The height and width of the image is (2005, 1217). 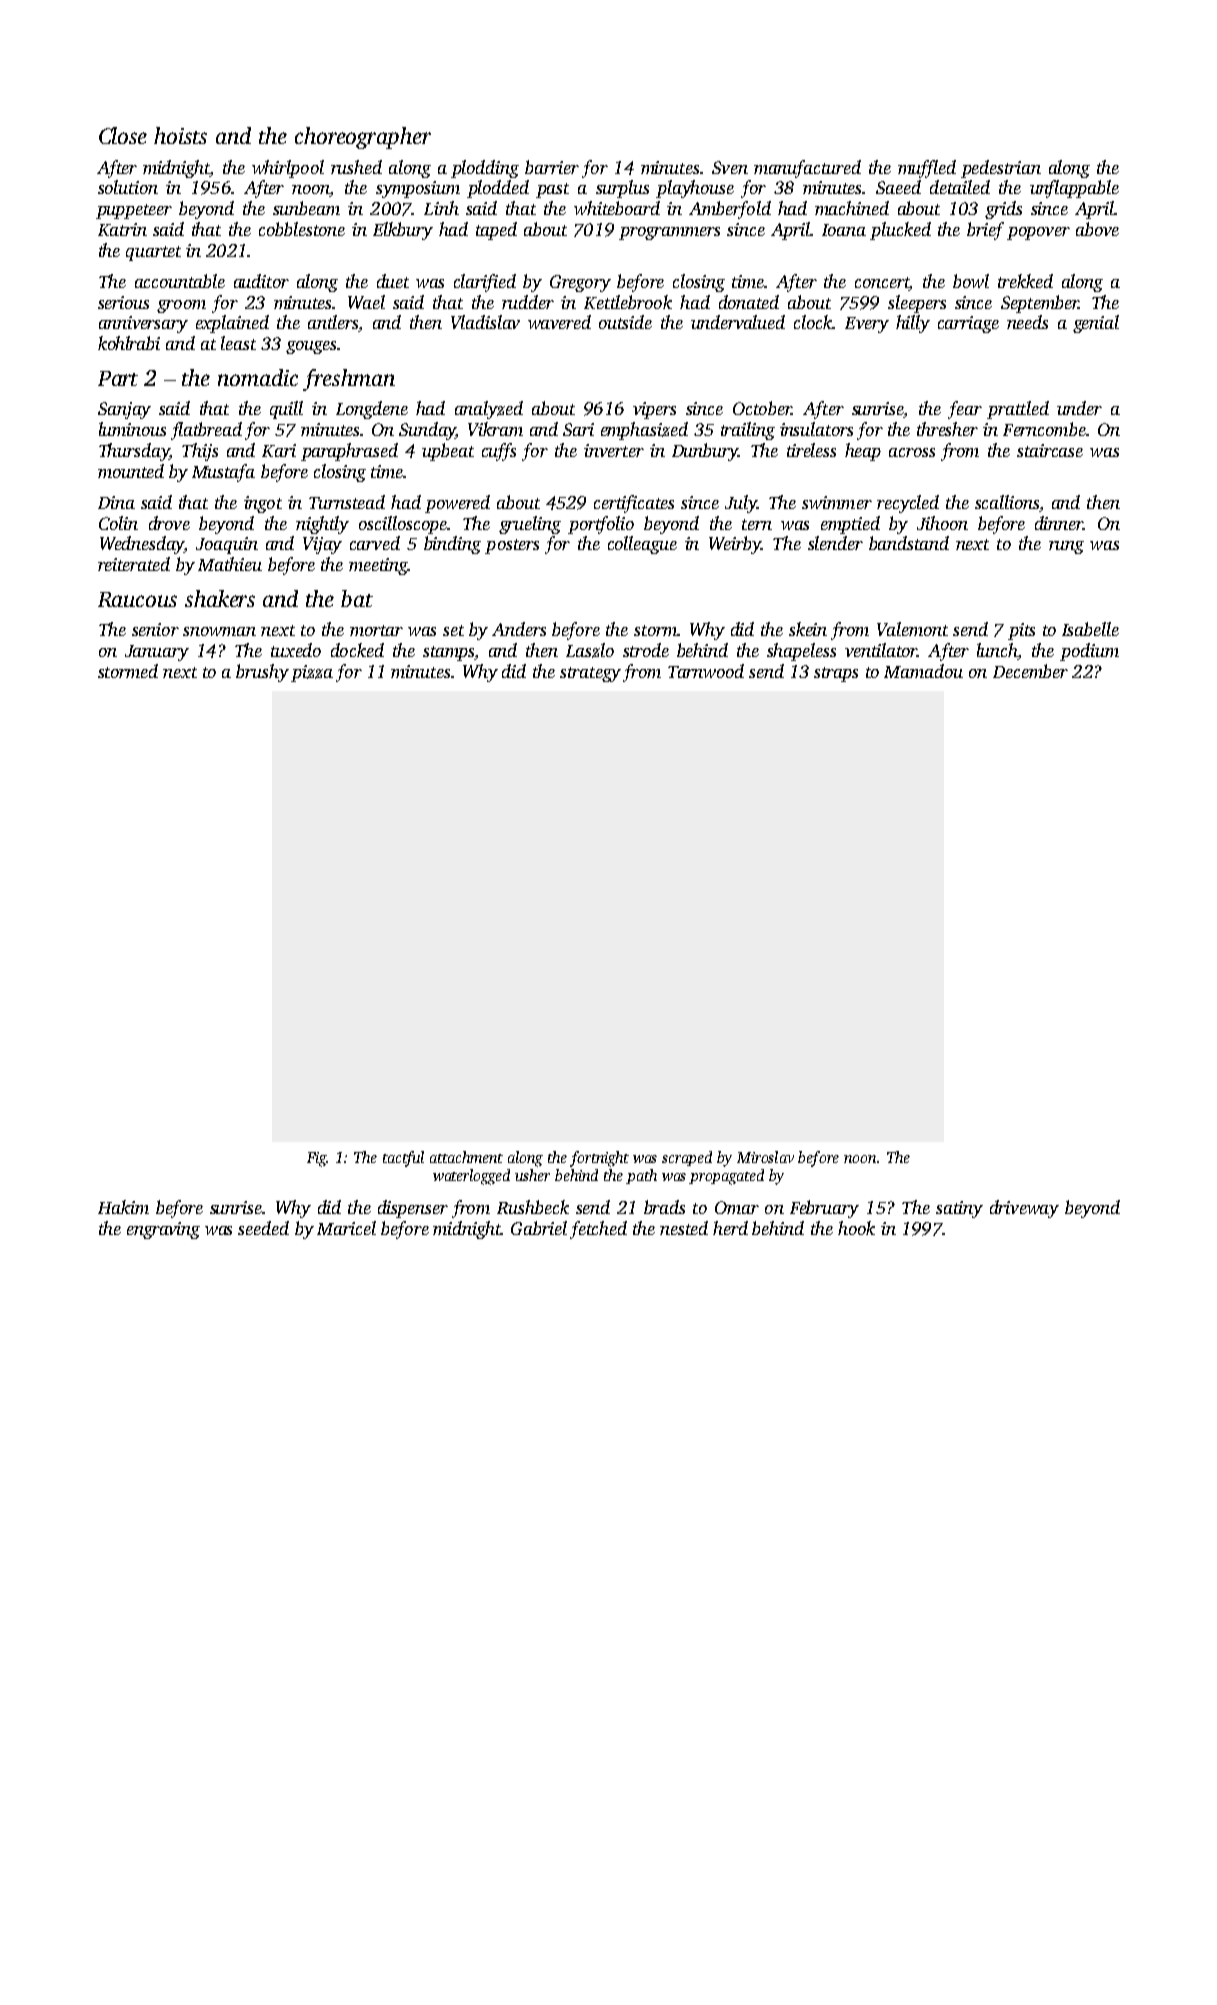 I want to click on Dunbury, so click(x=705, y=452).
